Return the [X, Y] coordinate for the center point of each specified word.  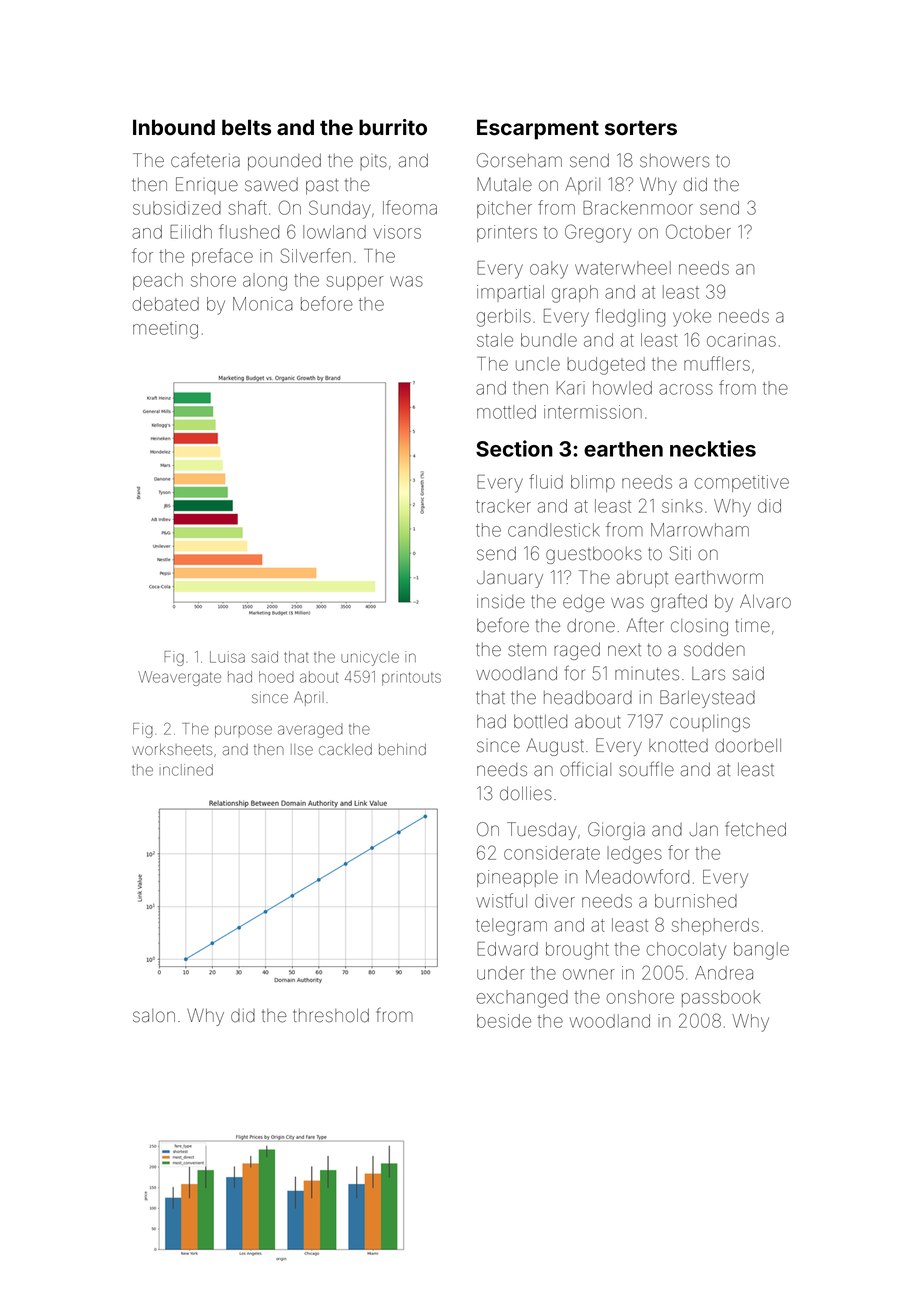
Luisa [227, 657]
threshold [331, 1016]
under [501, 973]
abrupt [642, 579]
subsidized [177, 208]
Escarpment [538, 129]
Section [514, 448]
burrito [393, 127]
